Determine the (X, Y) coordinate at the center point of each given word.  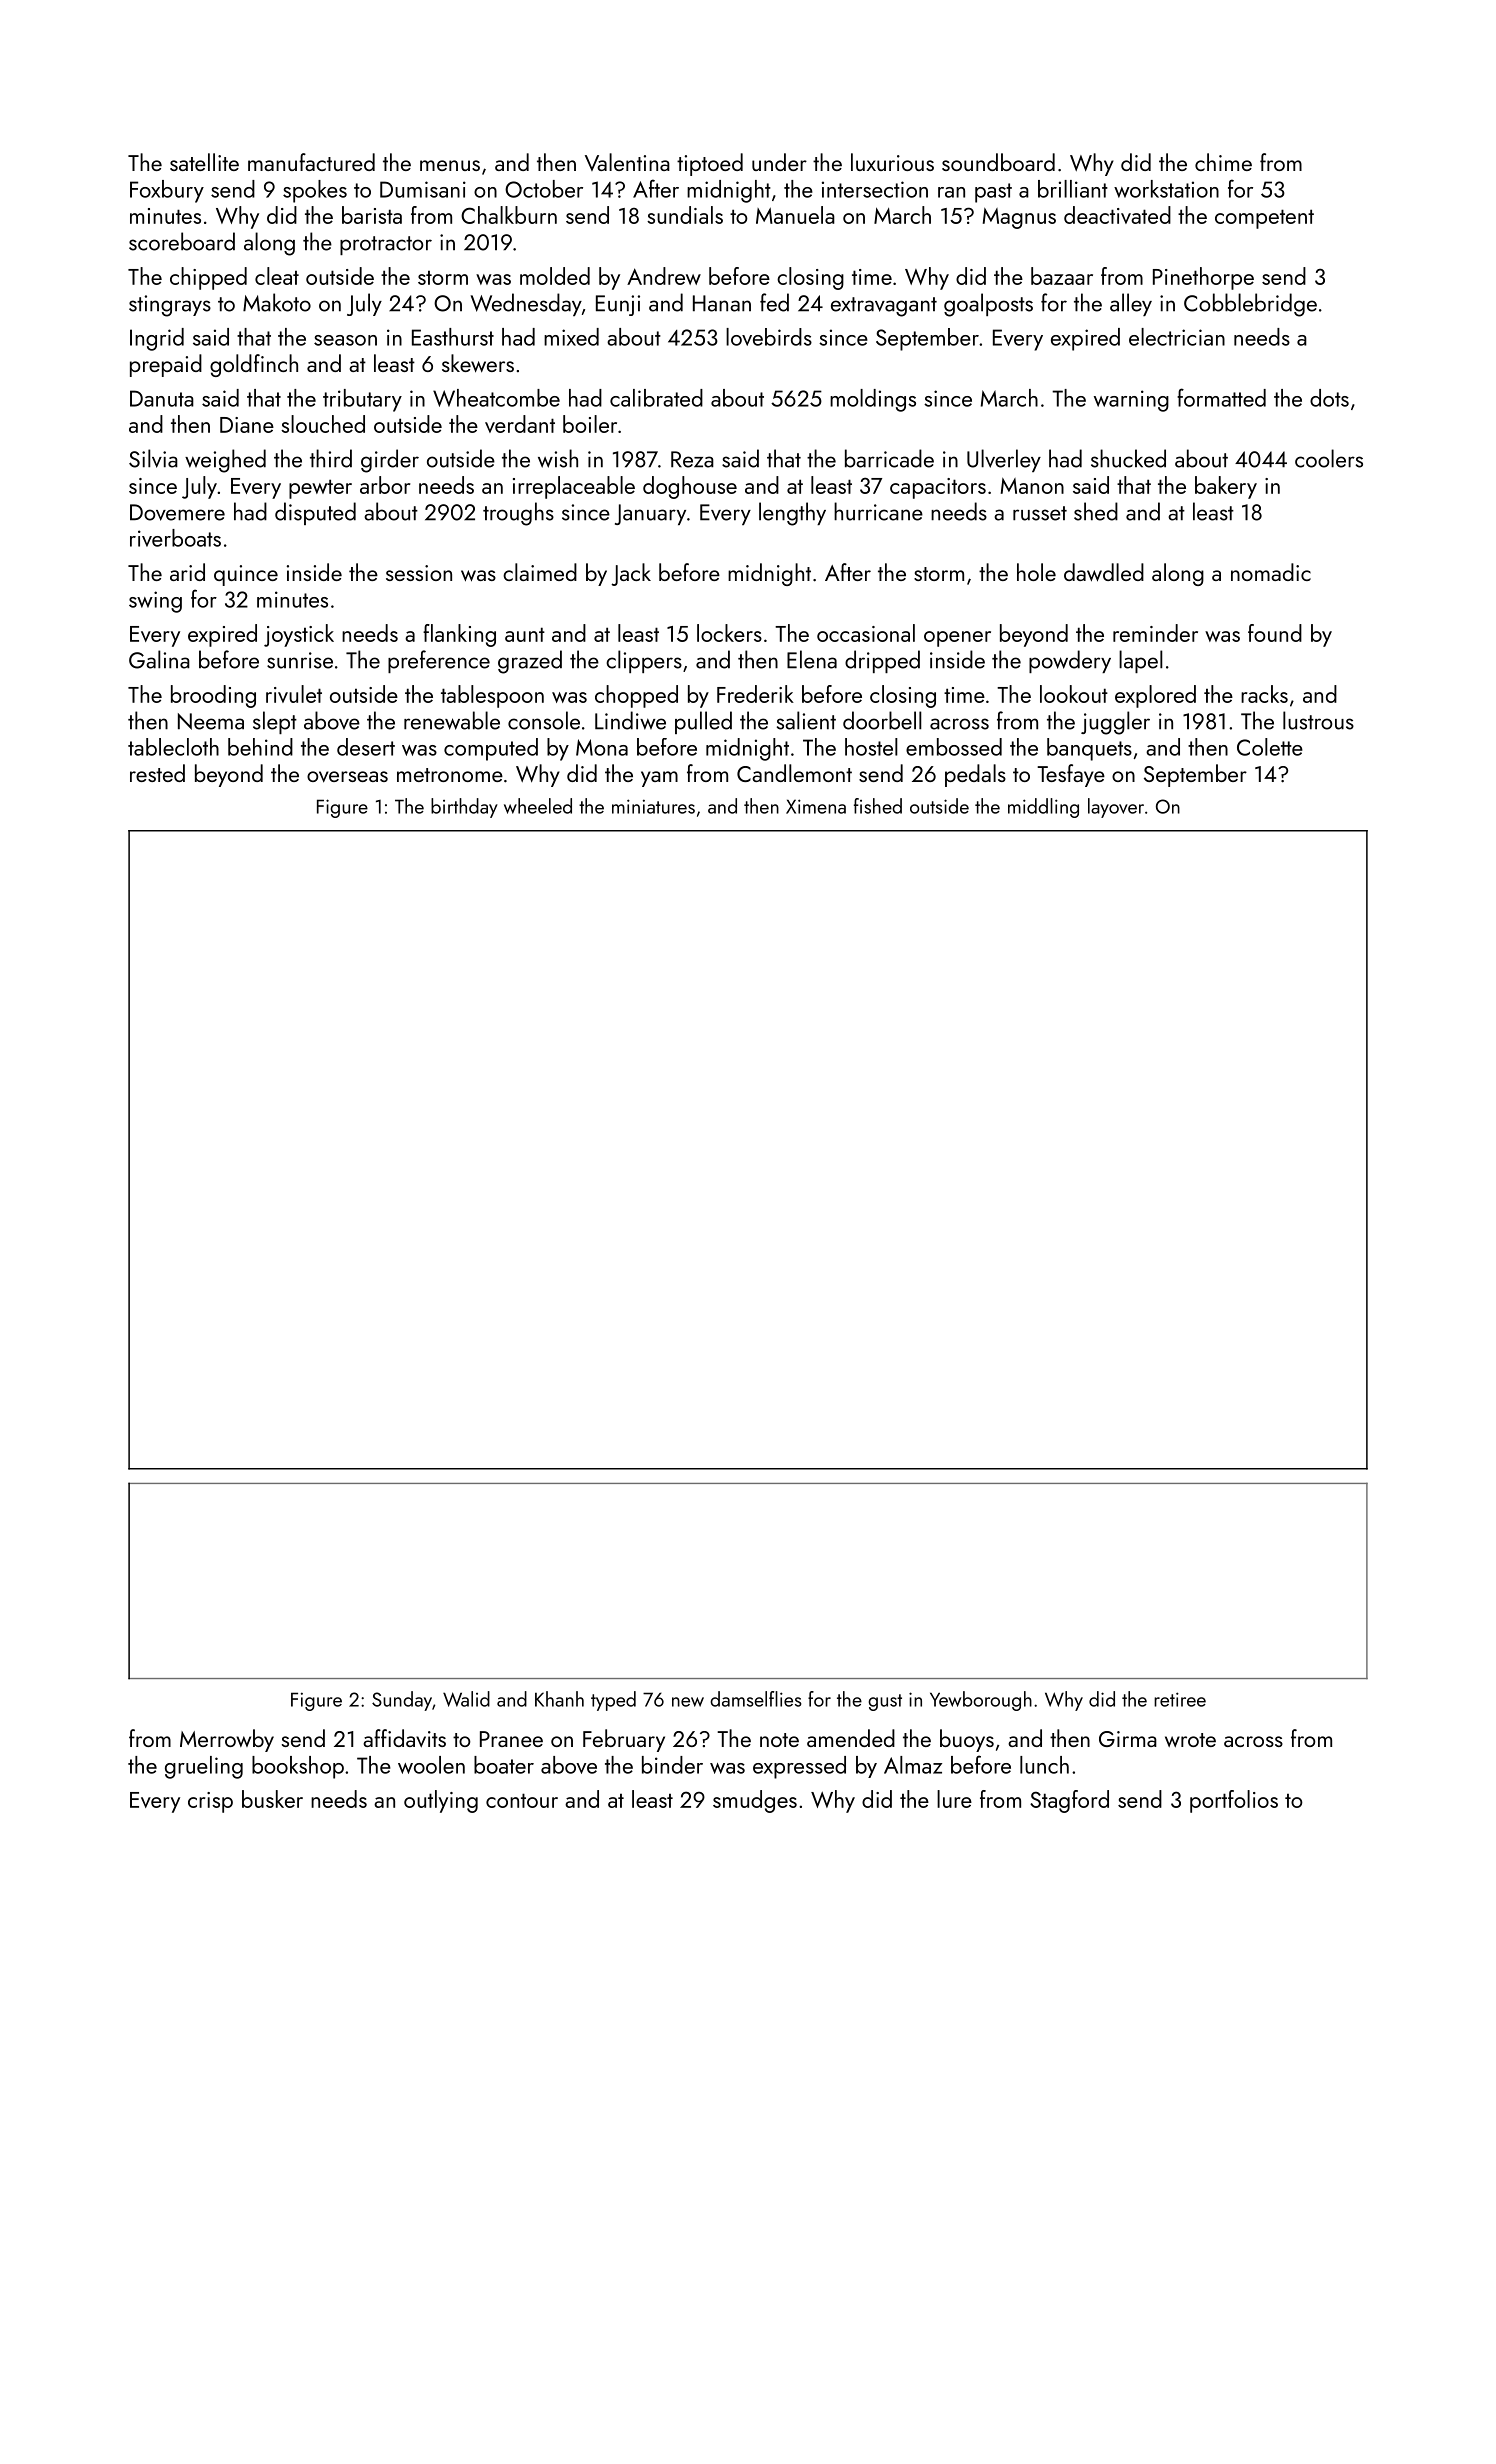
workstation (1166, 189)
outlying (441, 1801)
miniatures (653, 806)
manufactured (311, 162)
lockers (729, 633)
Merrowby (227, 1740)
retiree (1180, 1699)
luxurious (892, 162)
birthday (464, 808)
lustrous (1318, 720)
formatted (1221, 397)
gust (885, 1702)
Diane (247, 425)
